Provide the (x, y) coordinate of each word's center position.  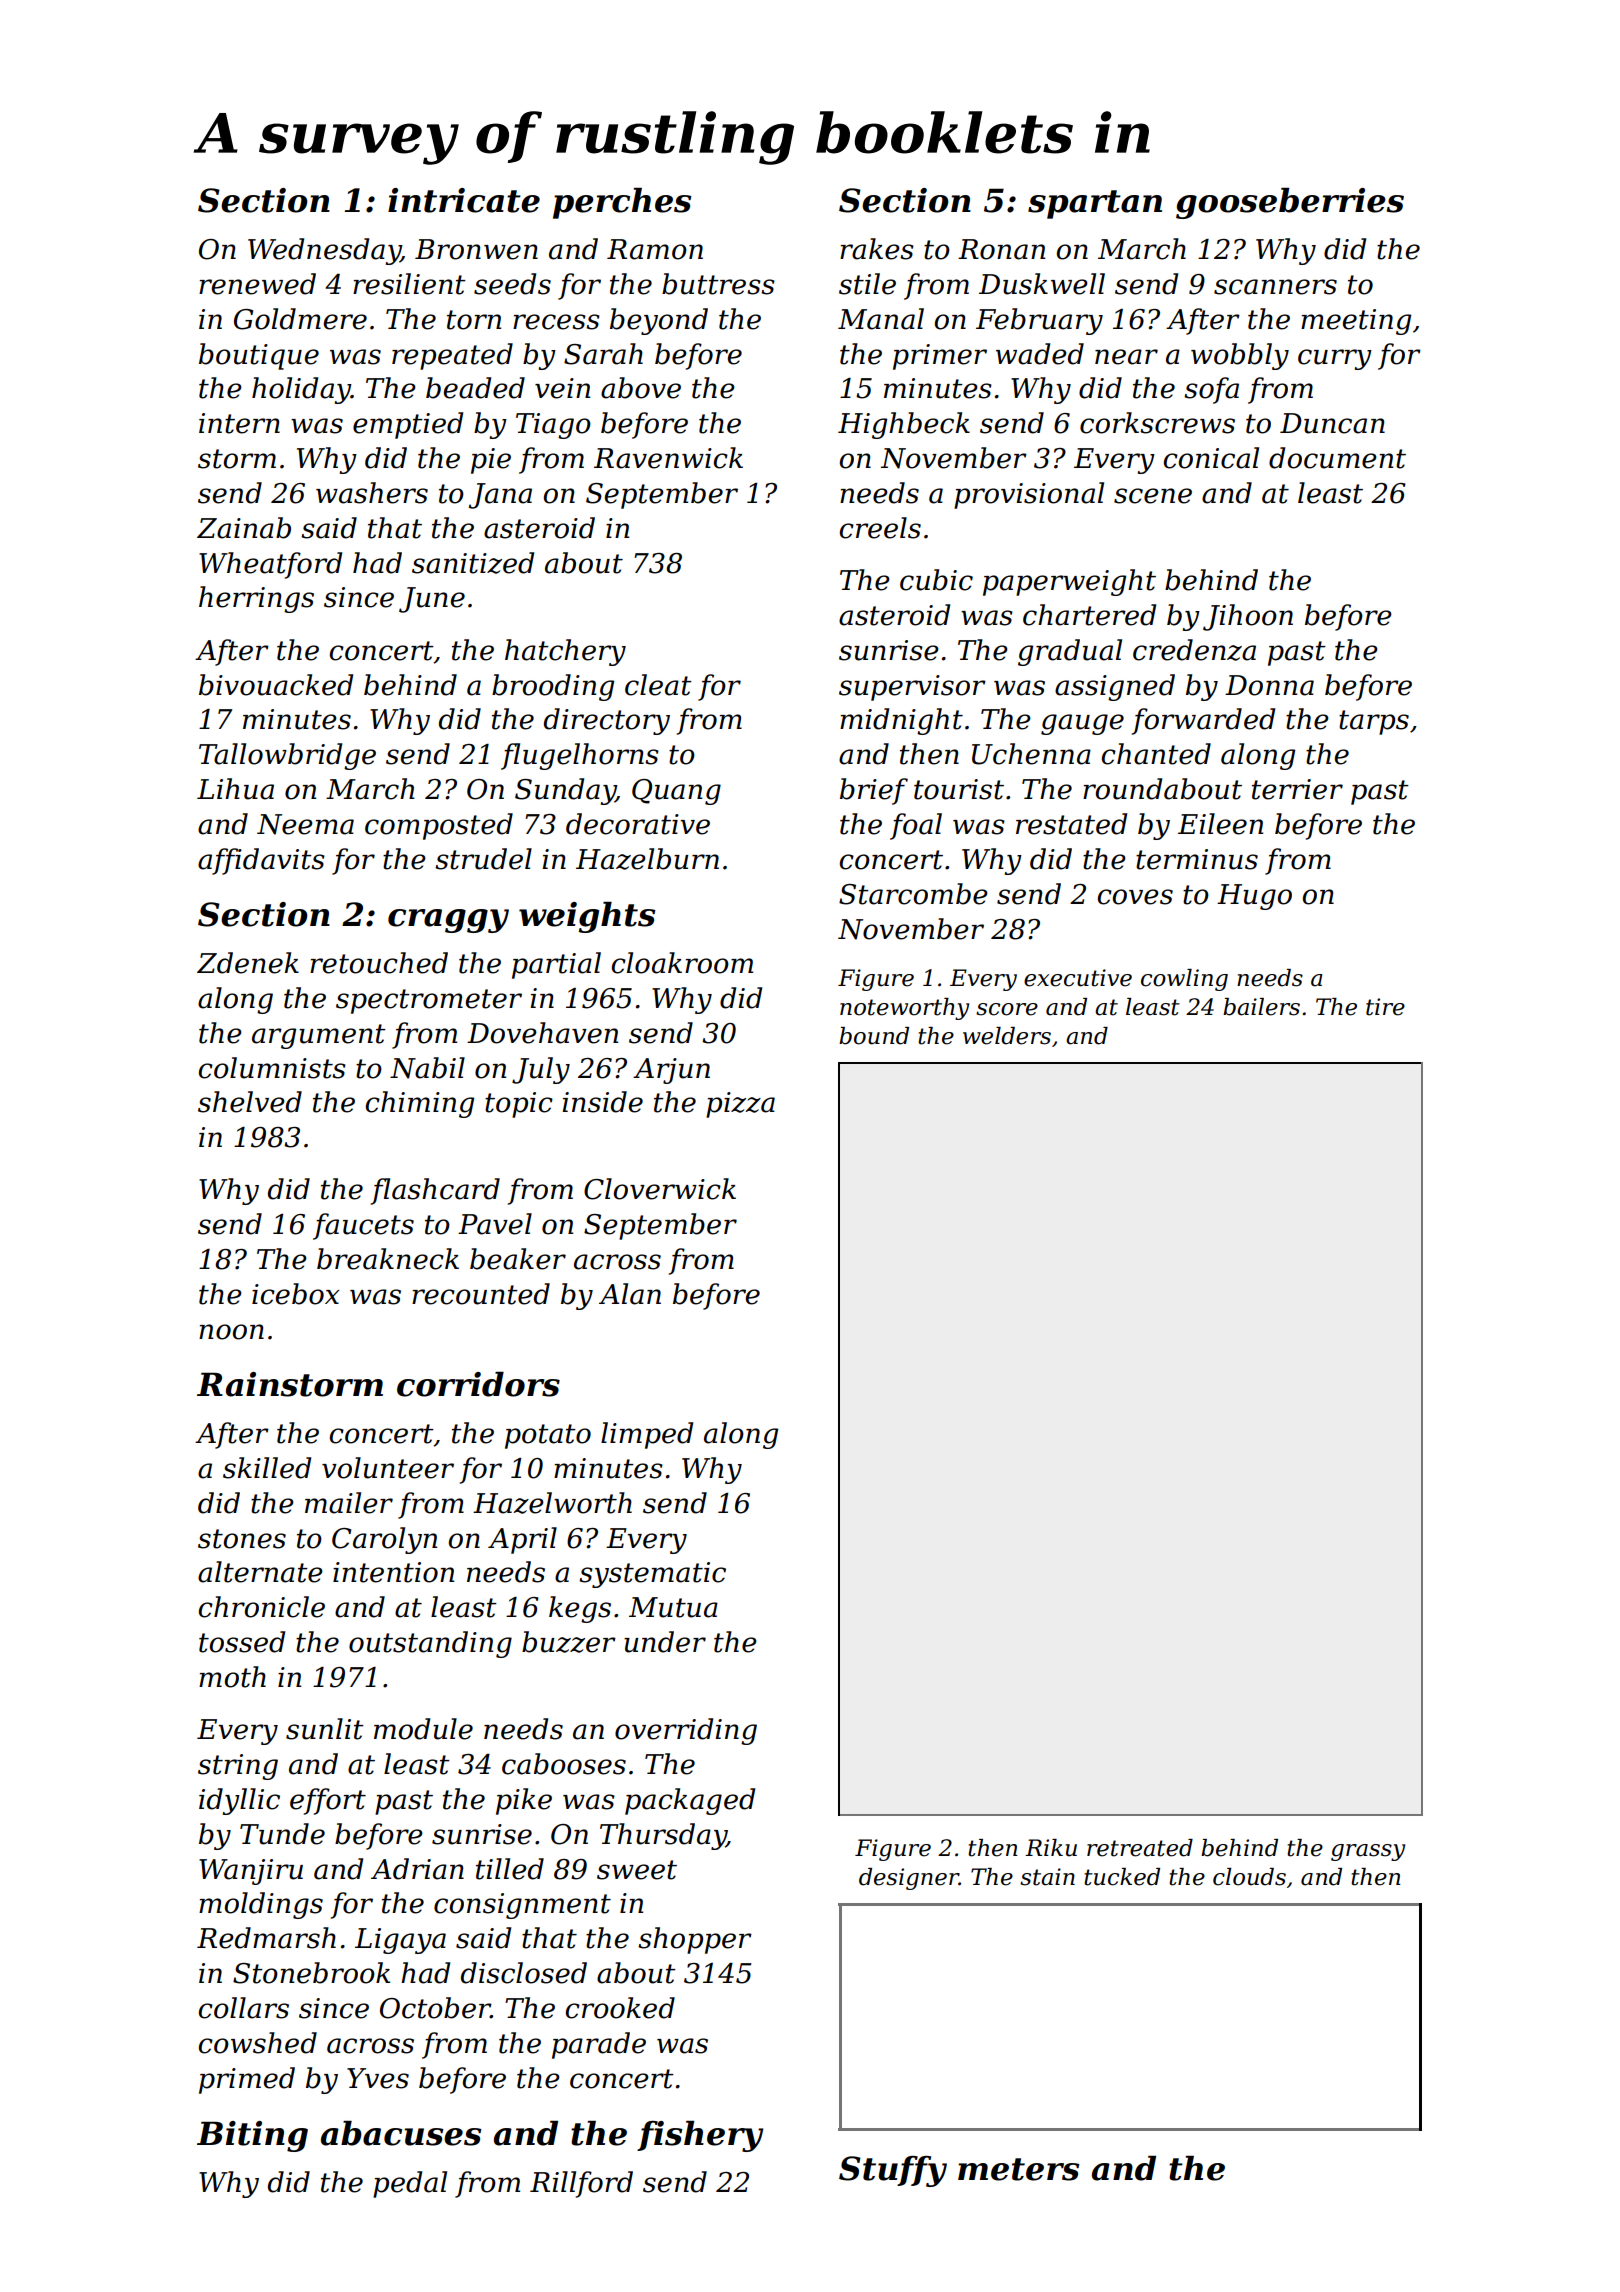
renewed (257, 284)
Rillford (581, 2184)
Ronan (1001, 249)
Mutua (673, 1607)
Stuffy (893, 2171)
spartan (1095, 204)
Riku (1051, 1848)
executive (1078, 978)
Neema (305, 824)
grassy (1368, 1852)
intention (393, 1572)
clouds (1249, 1877)
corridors (478, 1384)
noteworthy (904, 1009)
